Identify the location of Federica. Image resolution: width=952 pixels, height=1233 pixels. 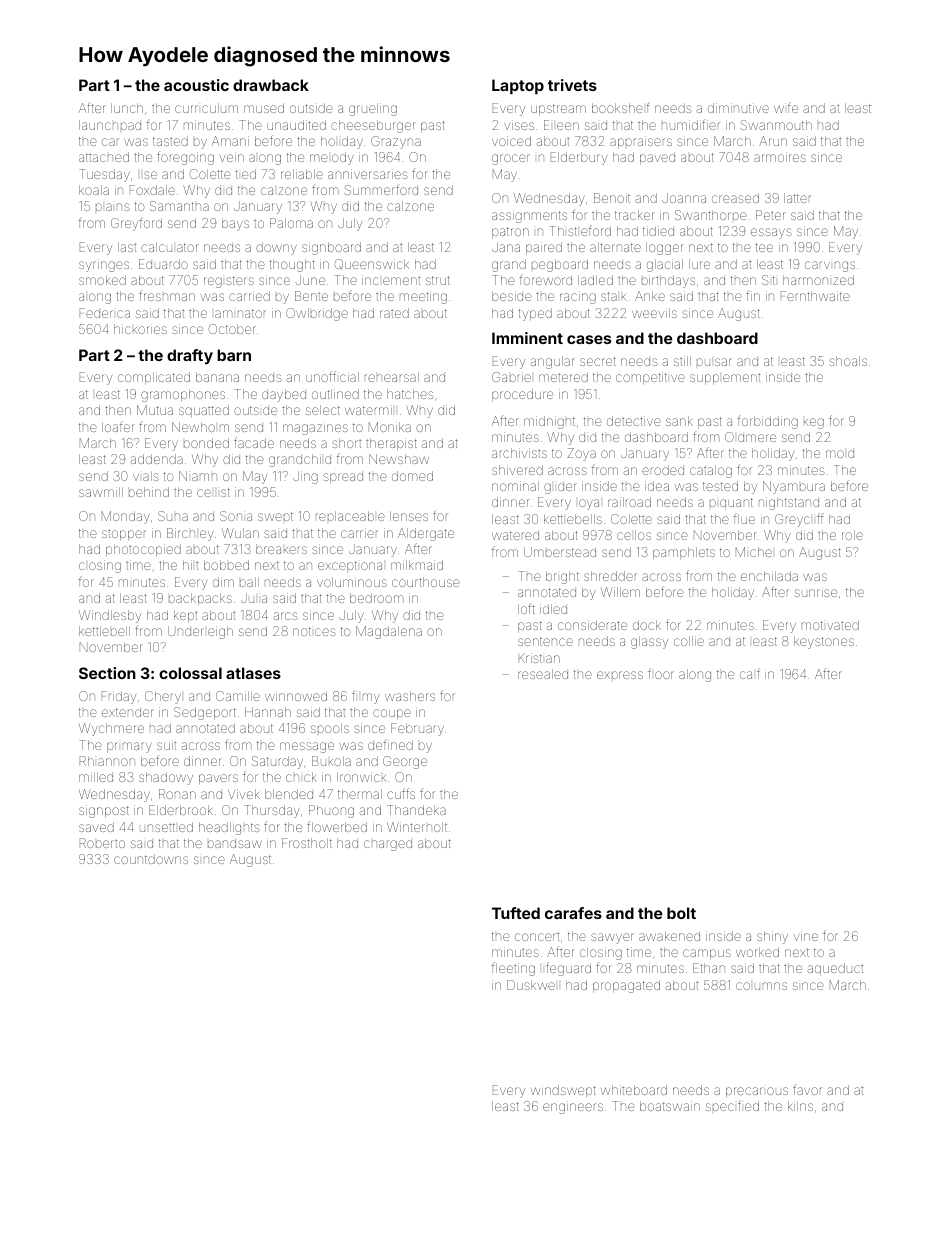
(105, 313).
